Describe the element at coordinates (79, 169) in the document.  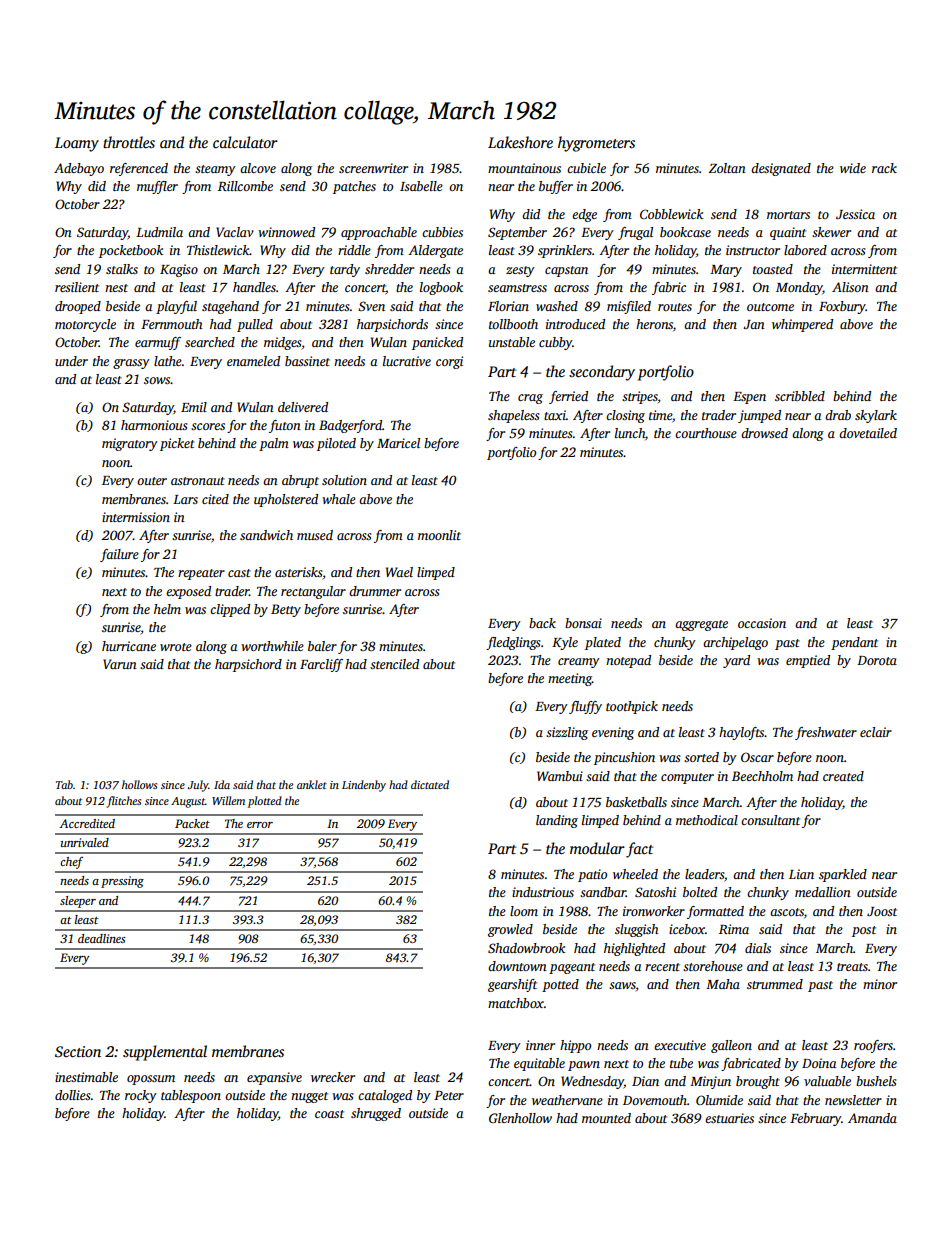
I see `Adebayo` at that location.
